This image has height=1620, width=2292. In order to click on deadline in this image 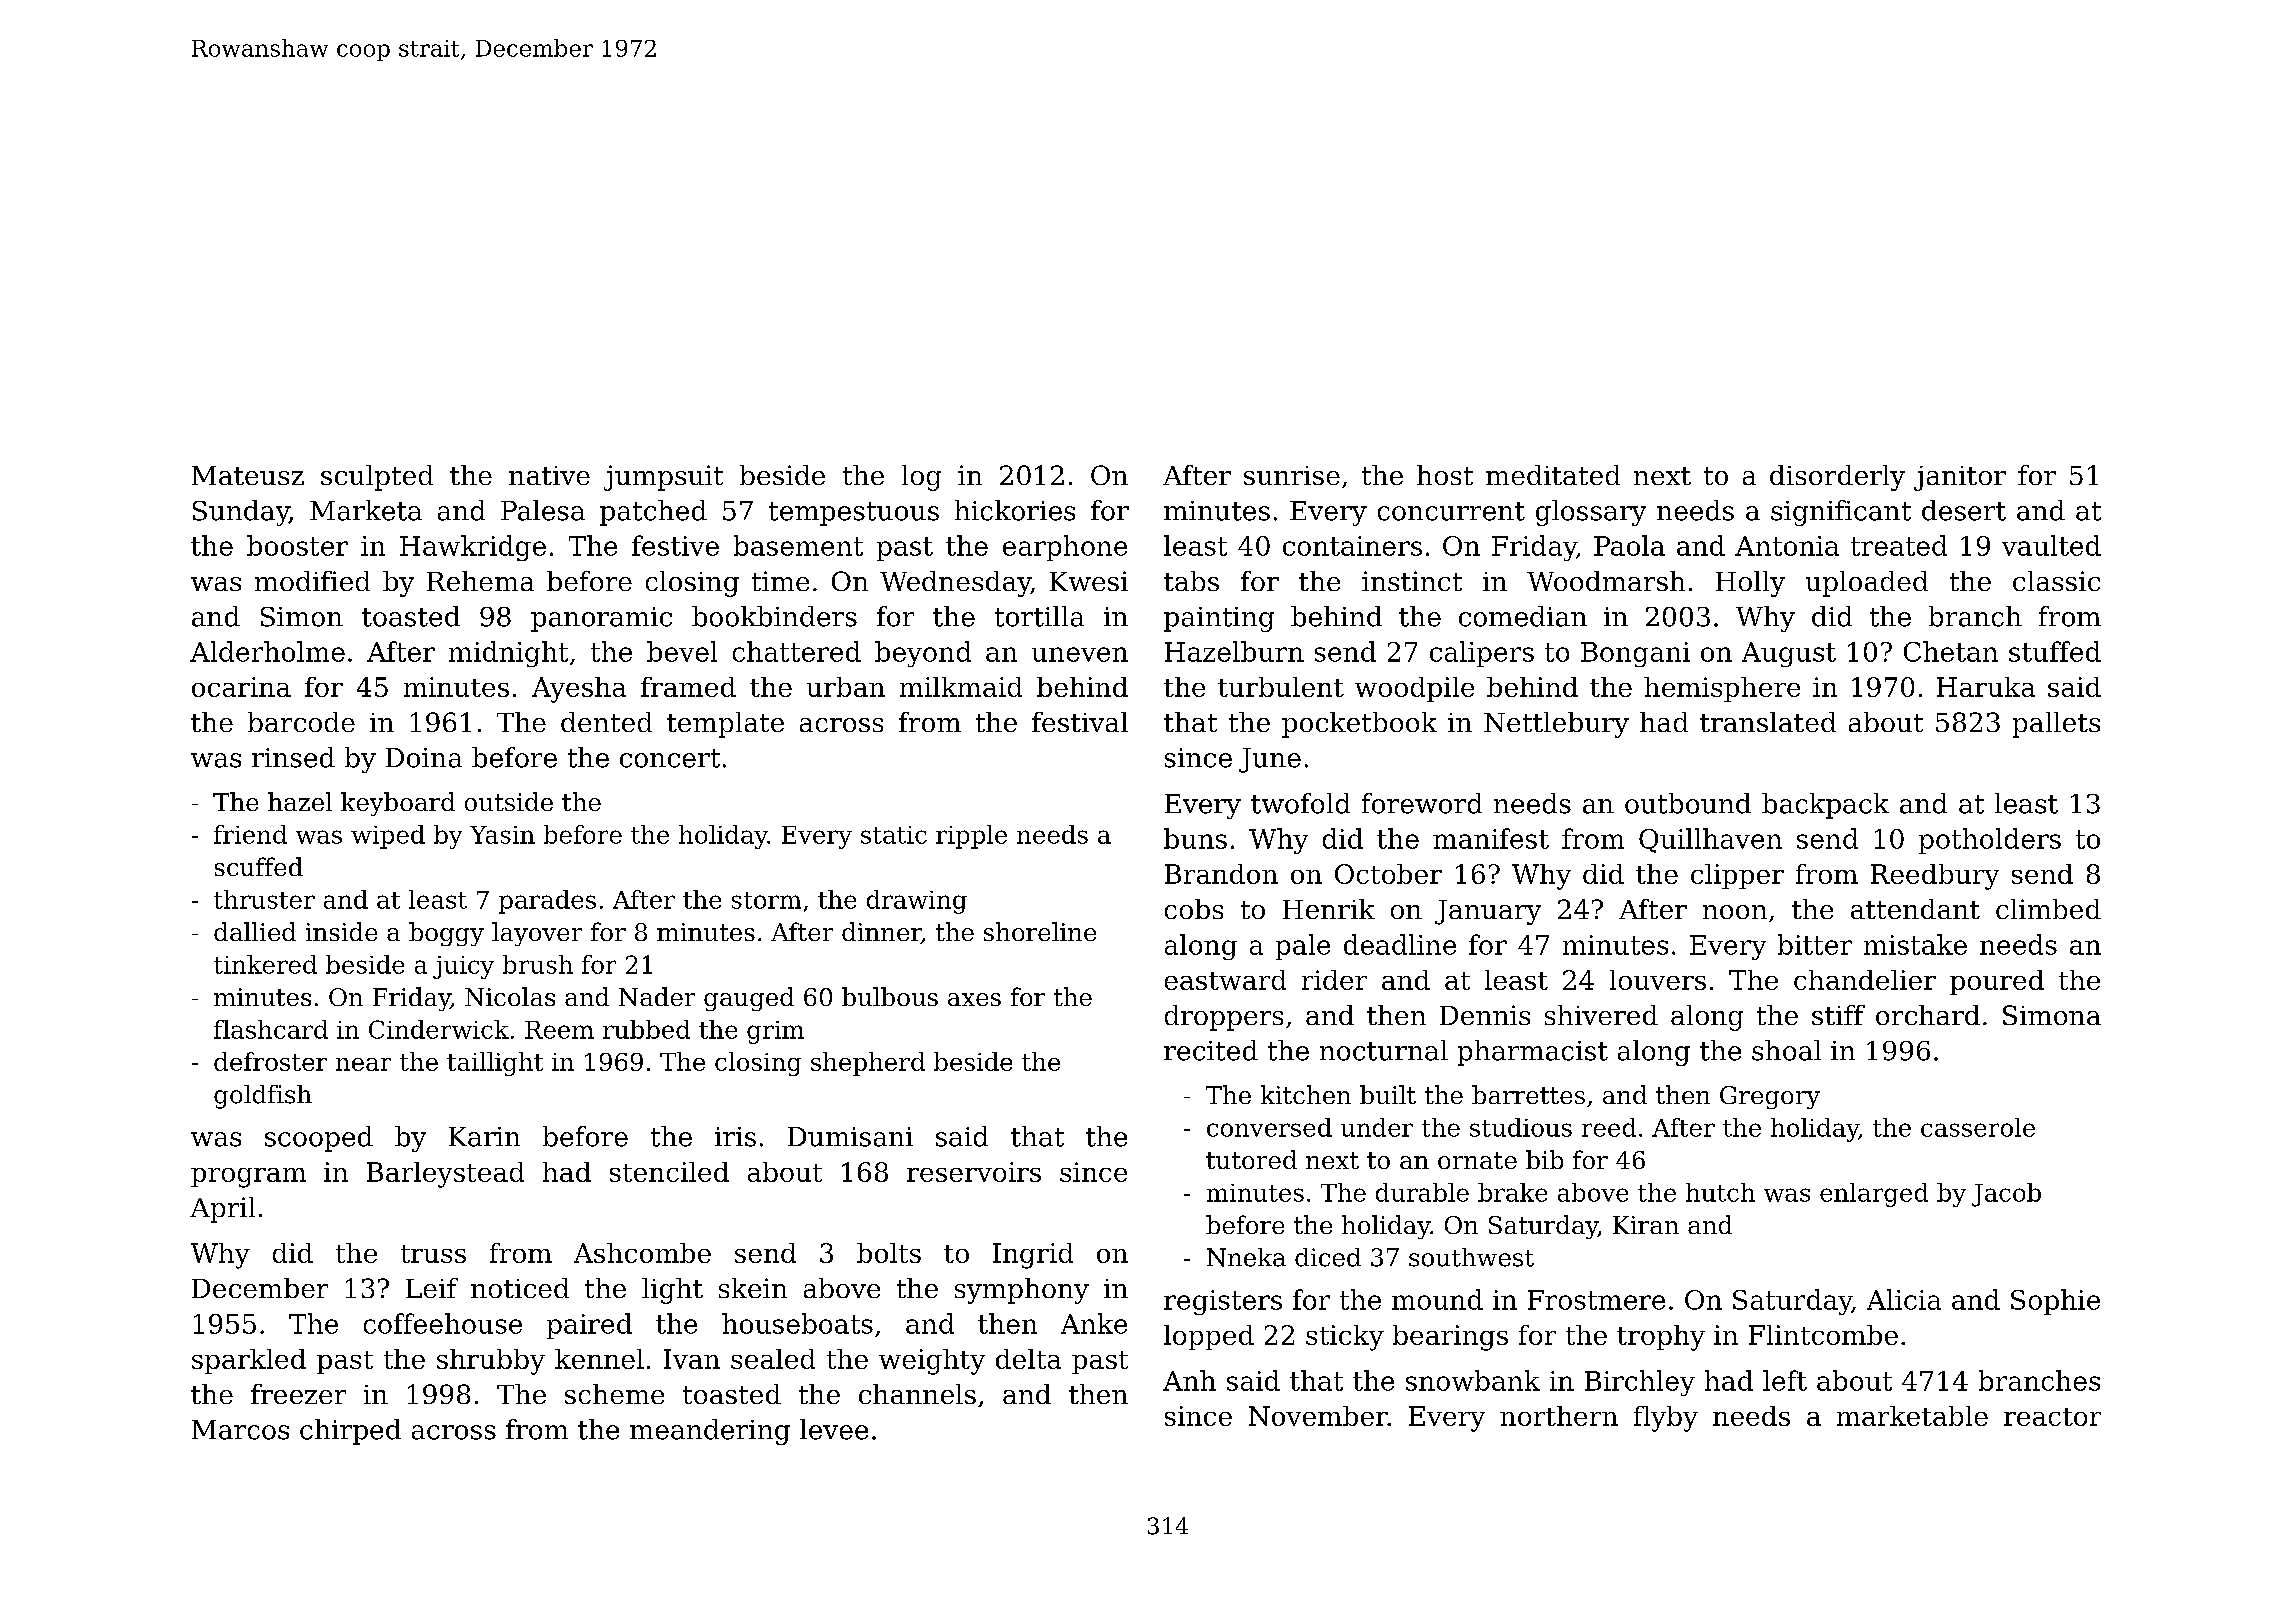, I will do `click(1400, 944)`.
